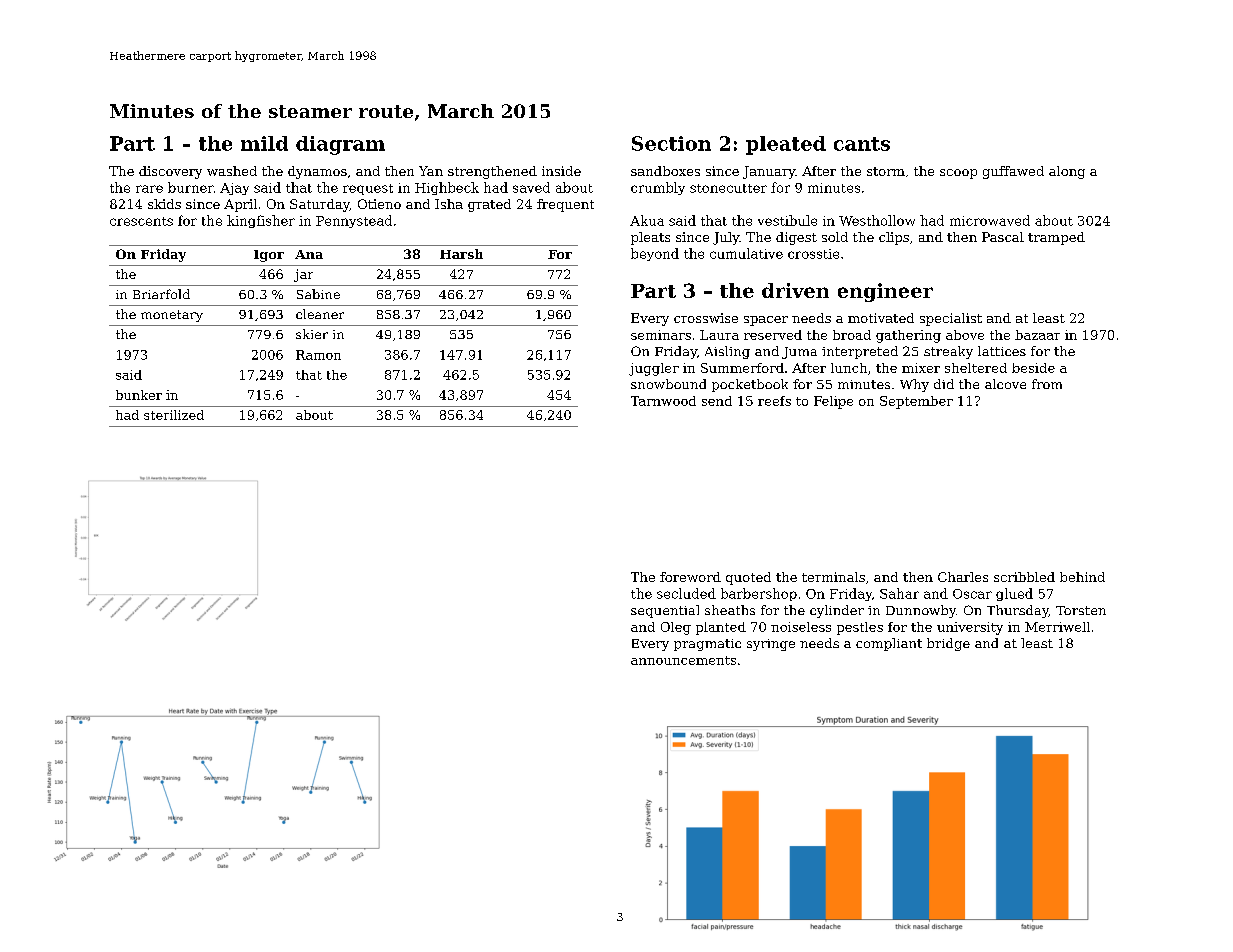 Image resolution: width=1233 pixels, height=952 pixels. What do you see at coordinates (690, 577) in the document?
I see `foreword` at bounding box center [690, 577].
